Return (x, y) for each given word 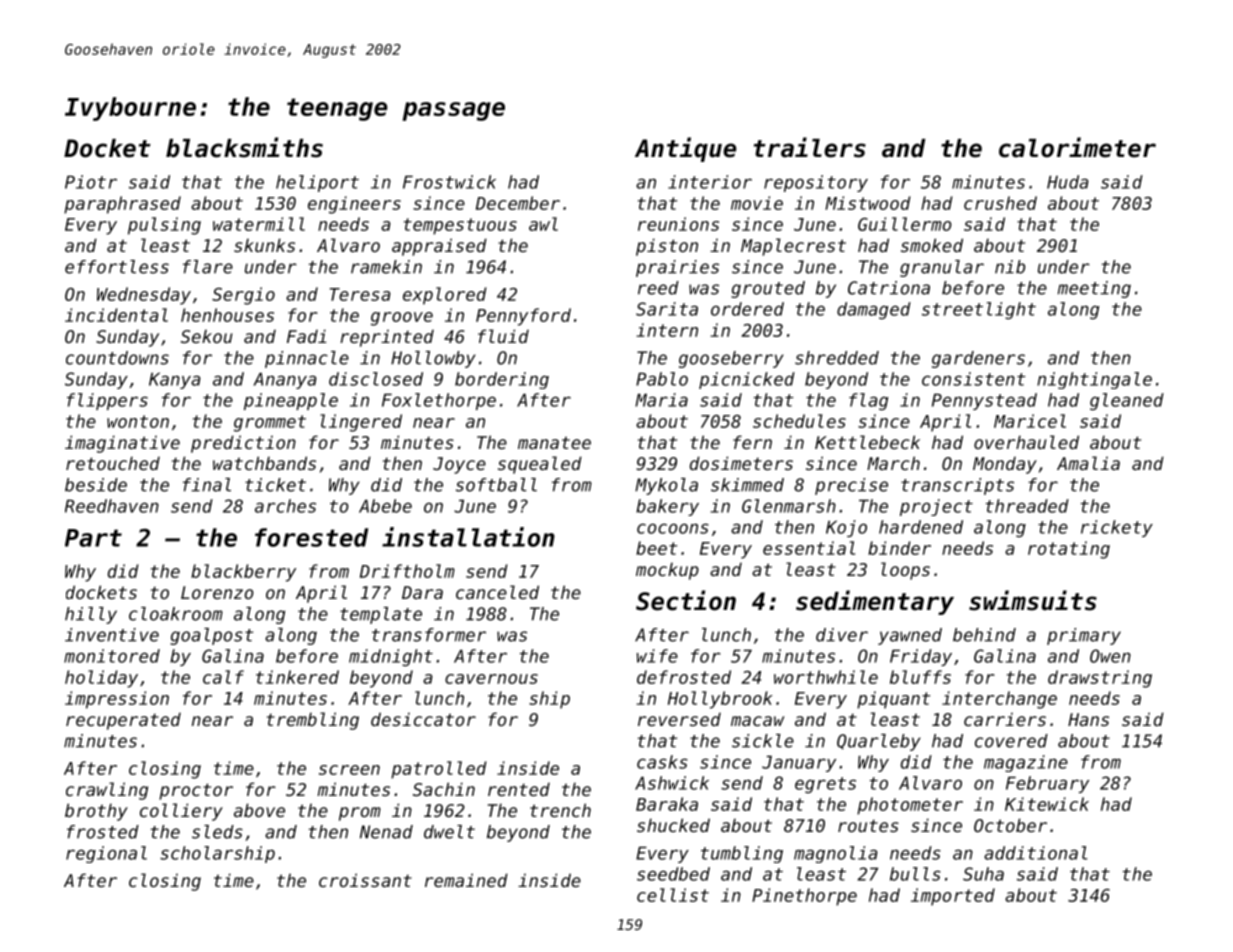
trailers (810, 147)
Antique (686, 149)
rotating (1069, 550)
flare (208, 267)
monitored (112, 656)
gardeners (978, 359)
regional (106, 854)
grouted (768, 289)
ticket (275, 485)
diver (842, 635)
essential (809, 548)
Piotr (91, 182)
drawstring (1100, 679)
